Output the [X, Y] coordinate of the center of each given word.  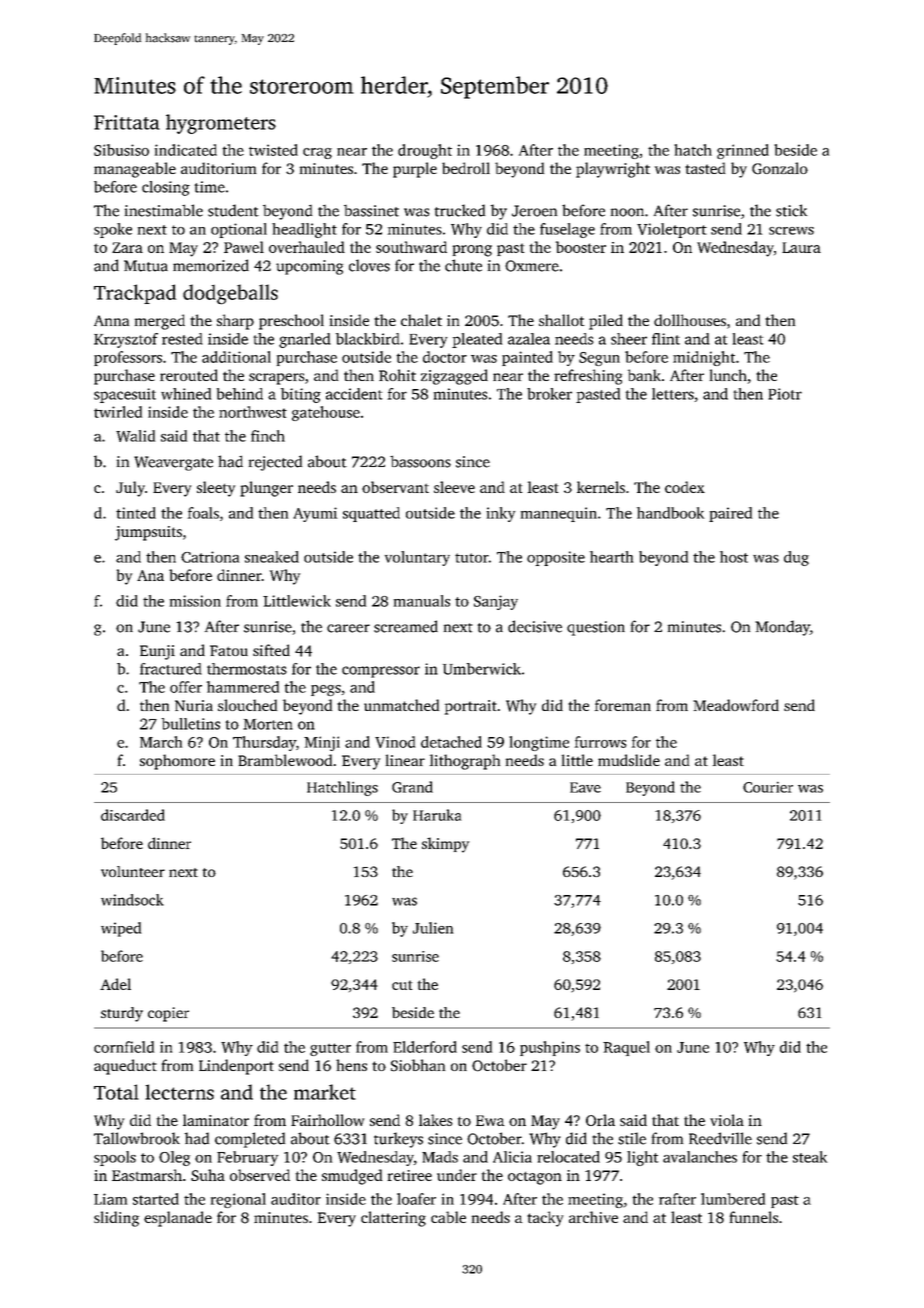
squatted [371, 514]
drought [425, 151]
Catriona [210, 557]
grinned [743, 151]
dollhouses [690, 320]
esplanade [178, 1219]
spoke [113, 230]
